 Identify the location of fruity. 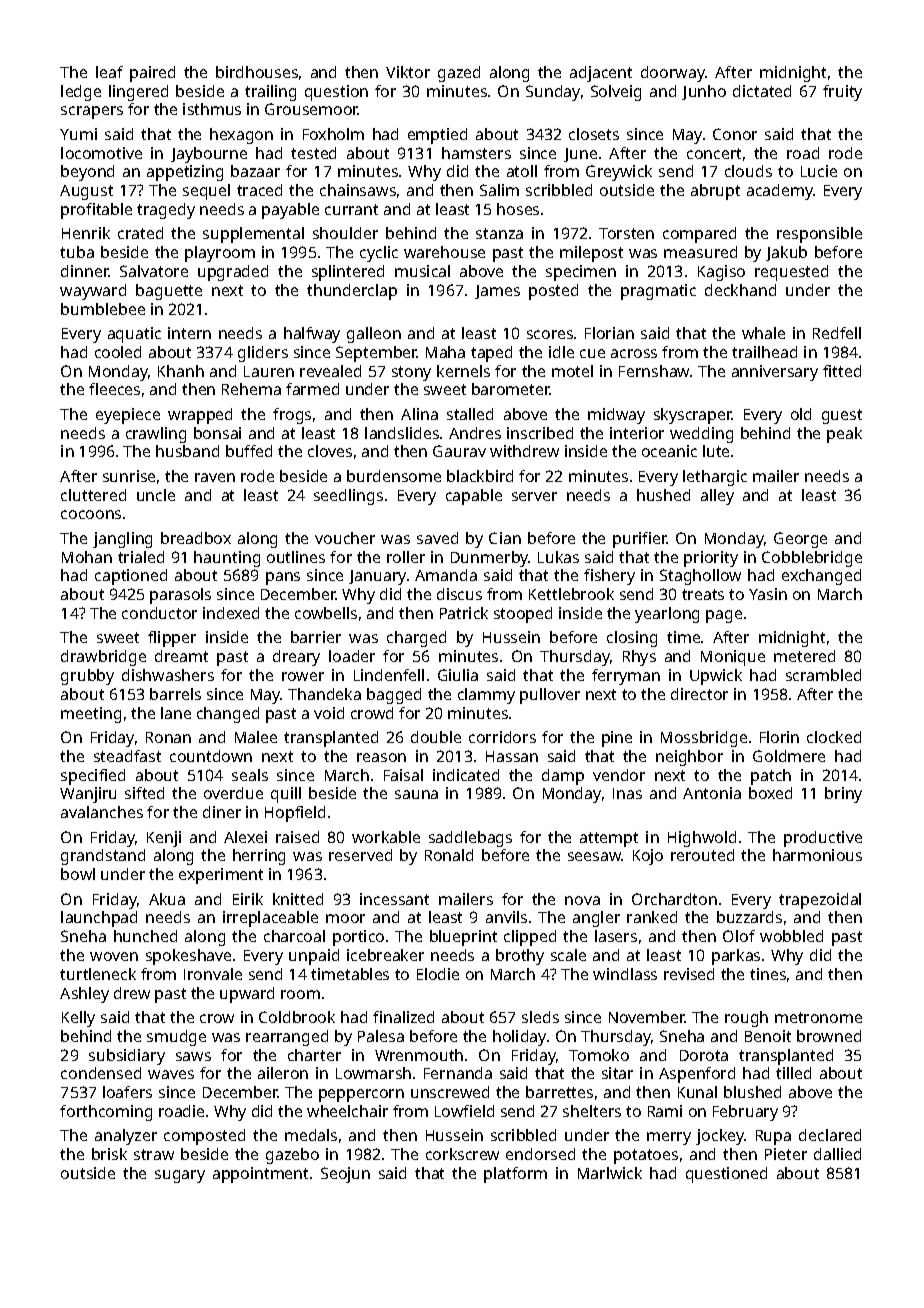
(842, 93).
